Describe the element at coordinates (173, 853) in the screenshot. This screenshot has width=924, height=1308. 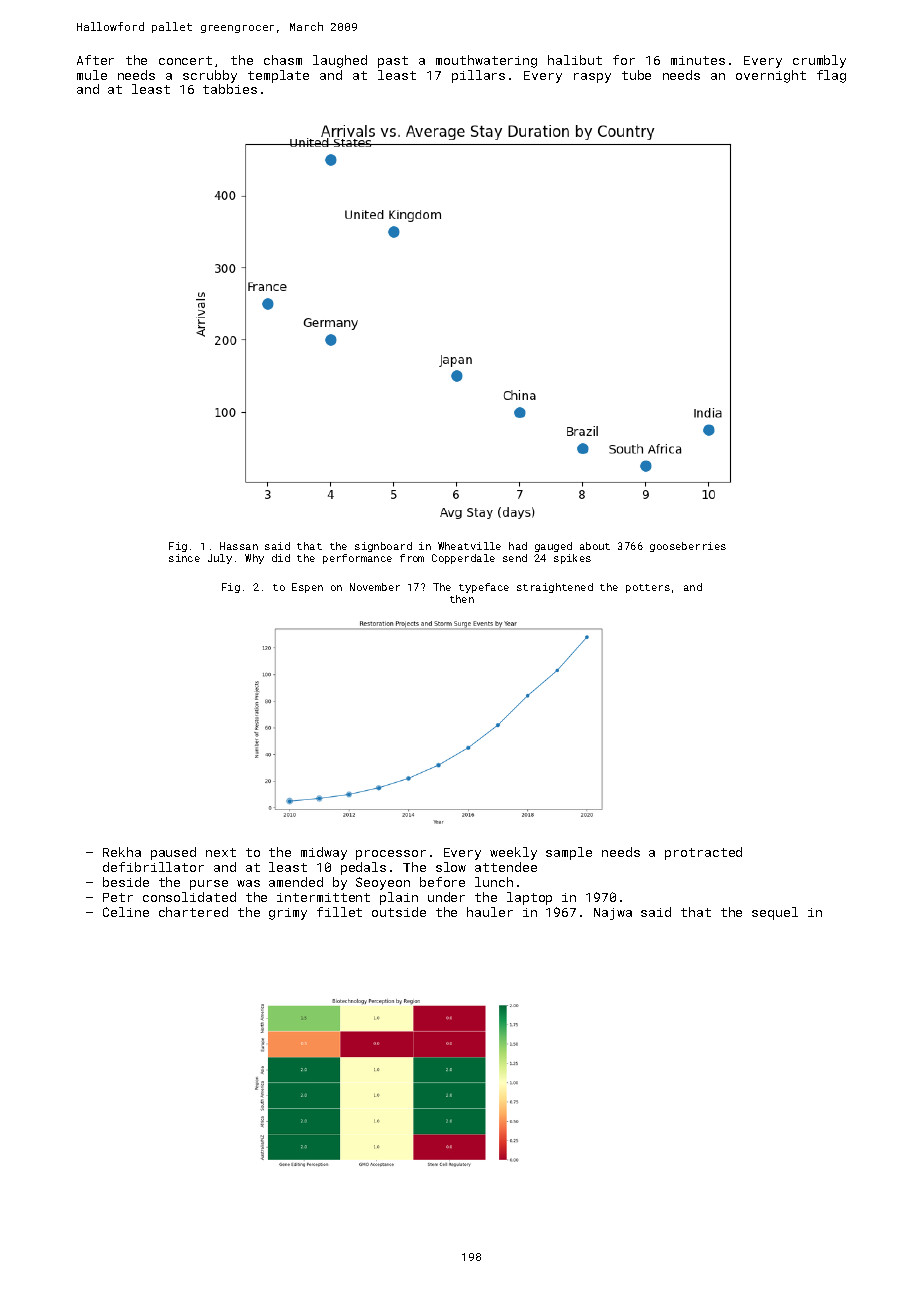
I see `paused` at that location.
